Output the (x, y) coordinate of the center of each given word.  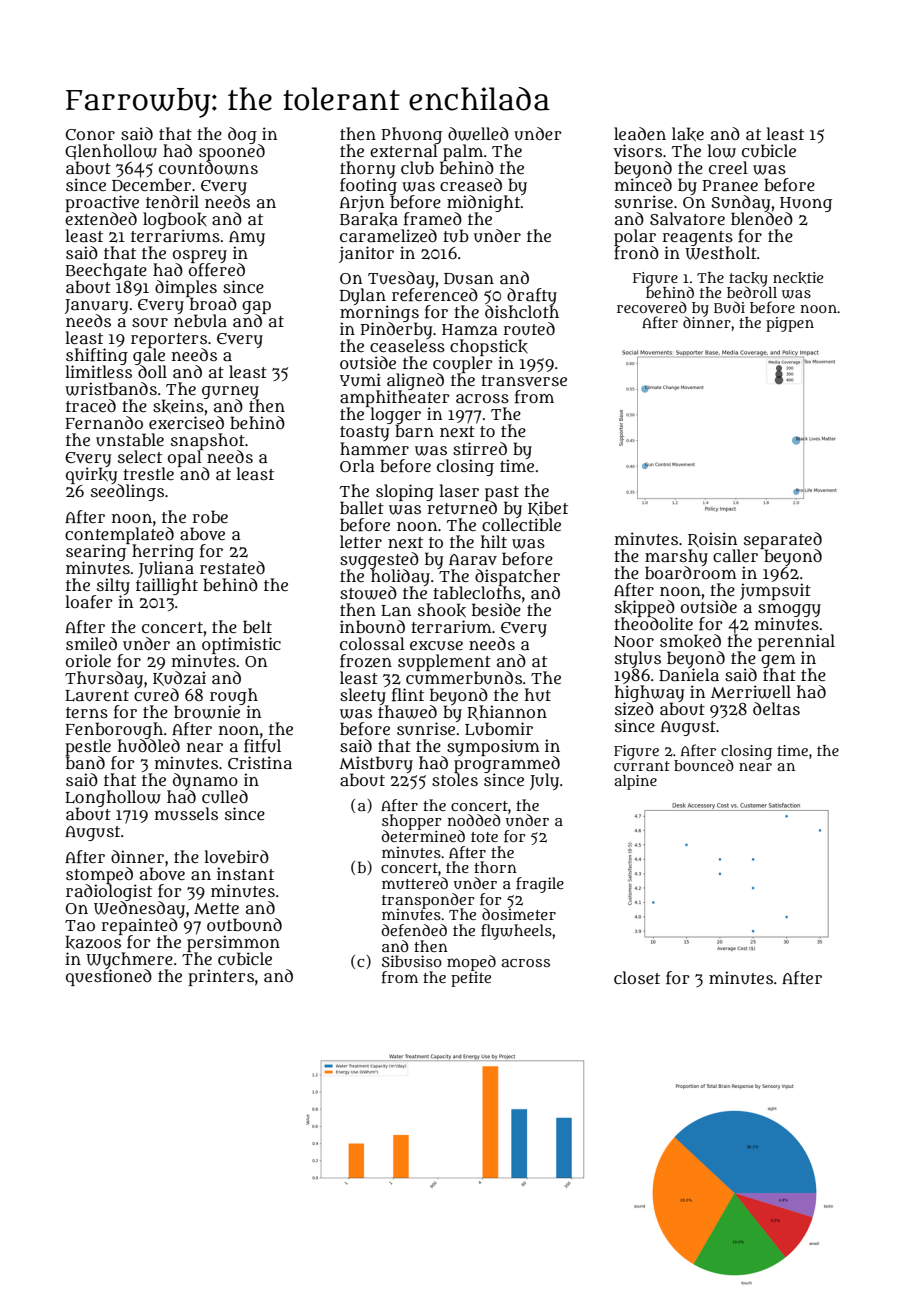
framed (433, 219)
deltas (776, 708)
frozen (366, 661)
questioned (109, 977)
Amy (247, 238)
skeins (178, 406)
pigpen (790, 324)
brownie (207, 712)
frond (636, 253)
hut (538, 694)
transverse (524, 380)
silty (113, 586)
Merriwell (751, 692)
